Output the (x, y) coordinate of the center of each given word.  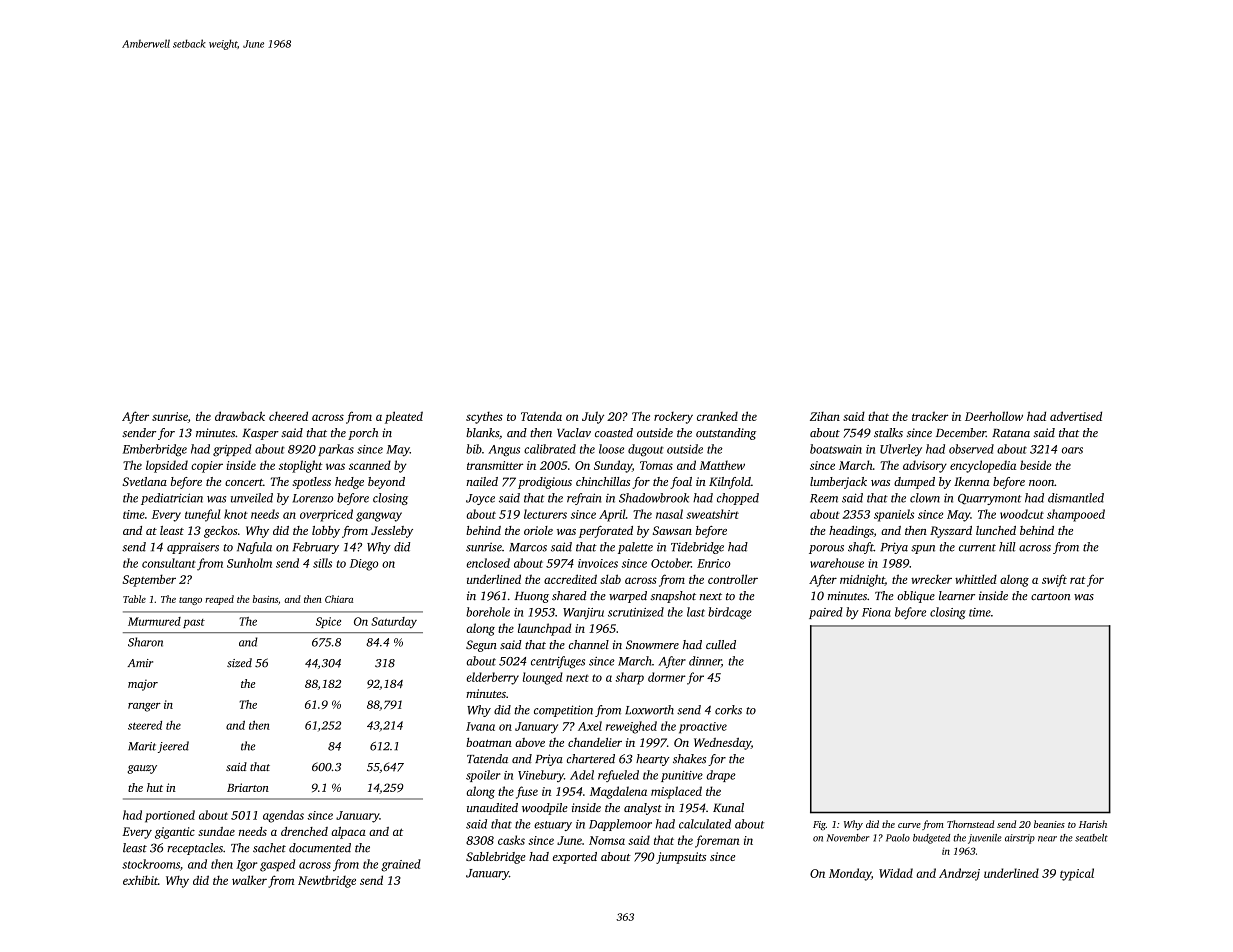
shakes (689, 759)
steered (145, 725)
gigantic (175, 833)
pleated (404, 417)
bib (474, 449)
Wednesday (722, 743)
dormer (667, 677)
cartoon (1050, 597)
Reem (824, 498)
